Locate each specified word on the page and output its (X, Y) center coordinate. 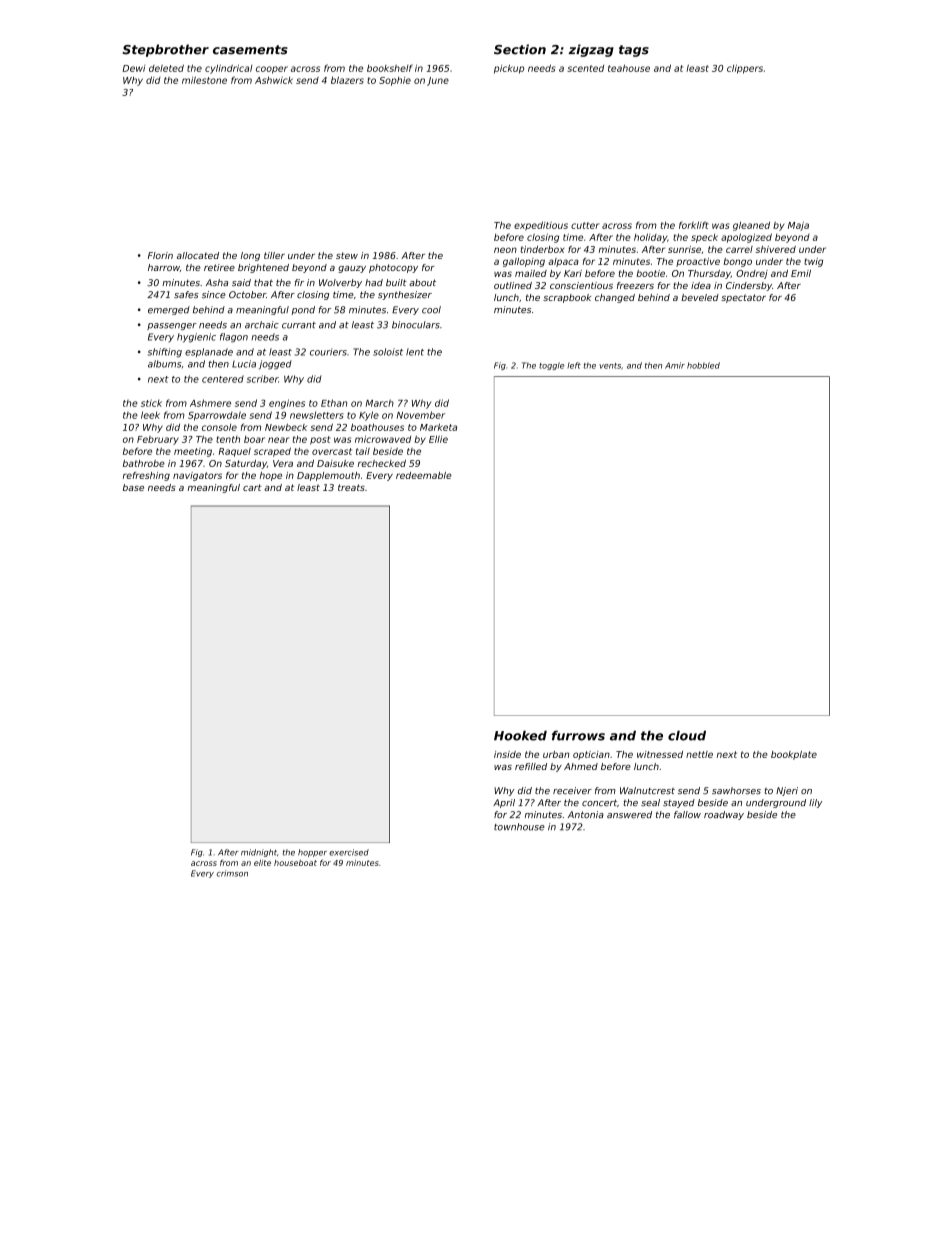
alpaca (563, 262)
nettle (699, 754)
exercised (349, 852)
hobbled (703, 365)
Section (520, 49)
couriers (328, 352)
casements (250, 50)
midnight (259, 853)
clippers (745, 69)
